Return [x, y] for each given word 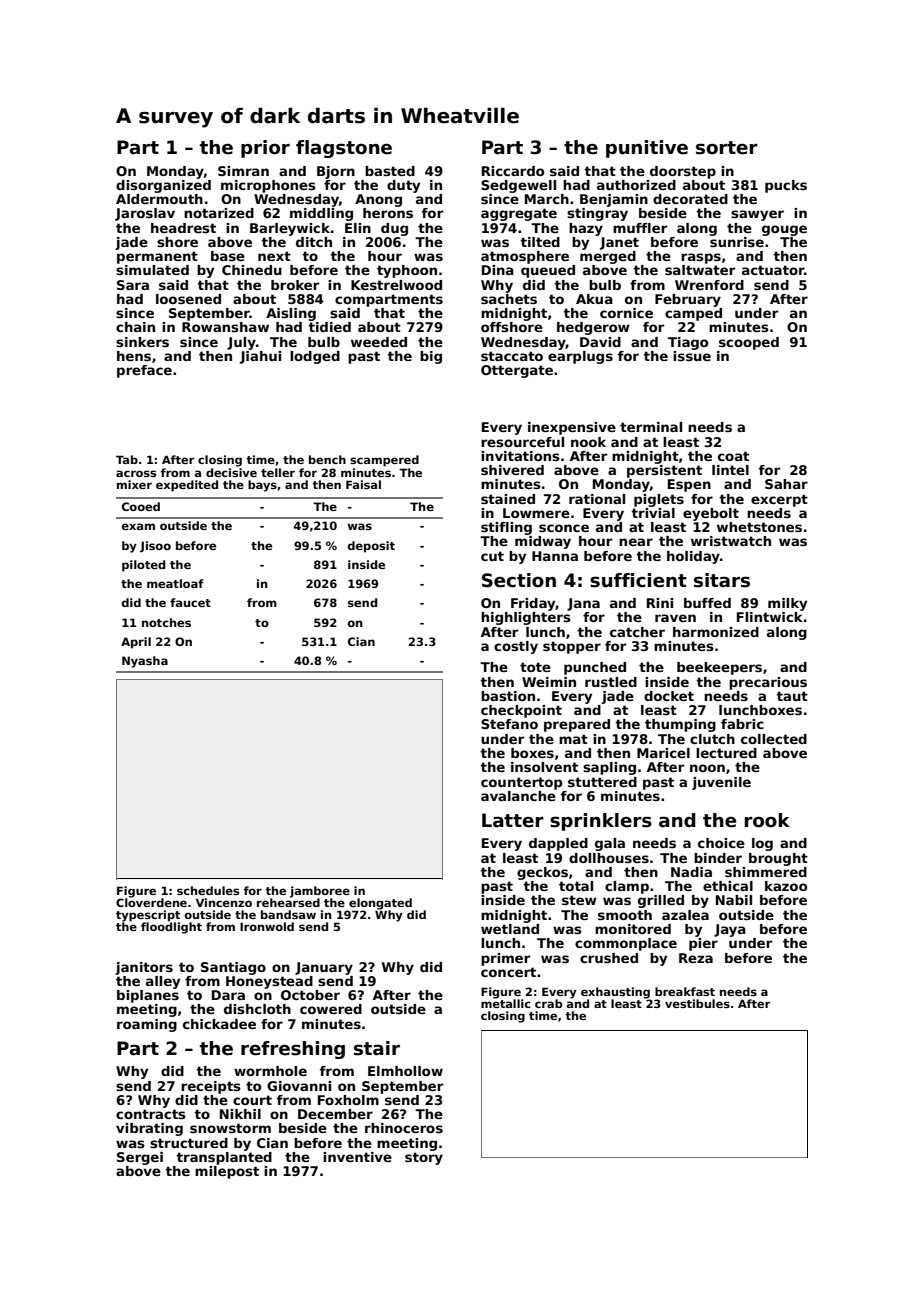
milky [787, 604]
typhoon [407, 271]
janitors [144, 968]
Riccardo [513, 171]
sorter [727, 148]
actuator [773, 270]
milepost [227, 1172]
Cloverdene [151, 902]
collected [774, 739]
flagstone [344, 149]
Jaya [730, 930]
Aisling [291, 314]
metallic [506, 1003]
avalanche [518, 796]
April [136, 643]
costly [516, 647]
